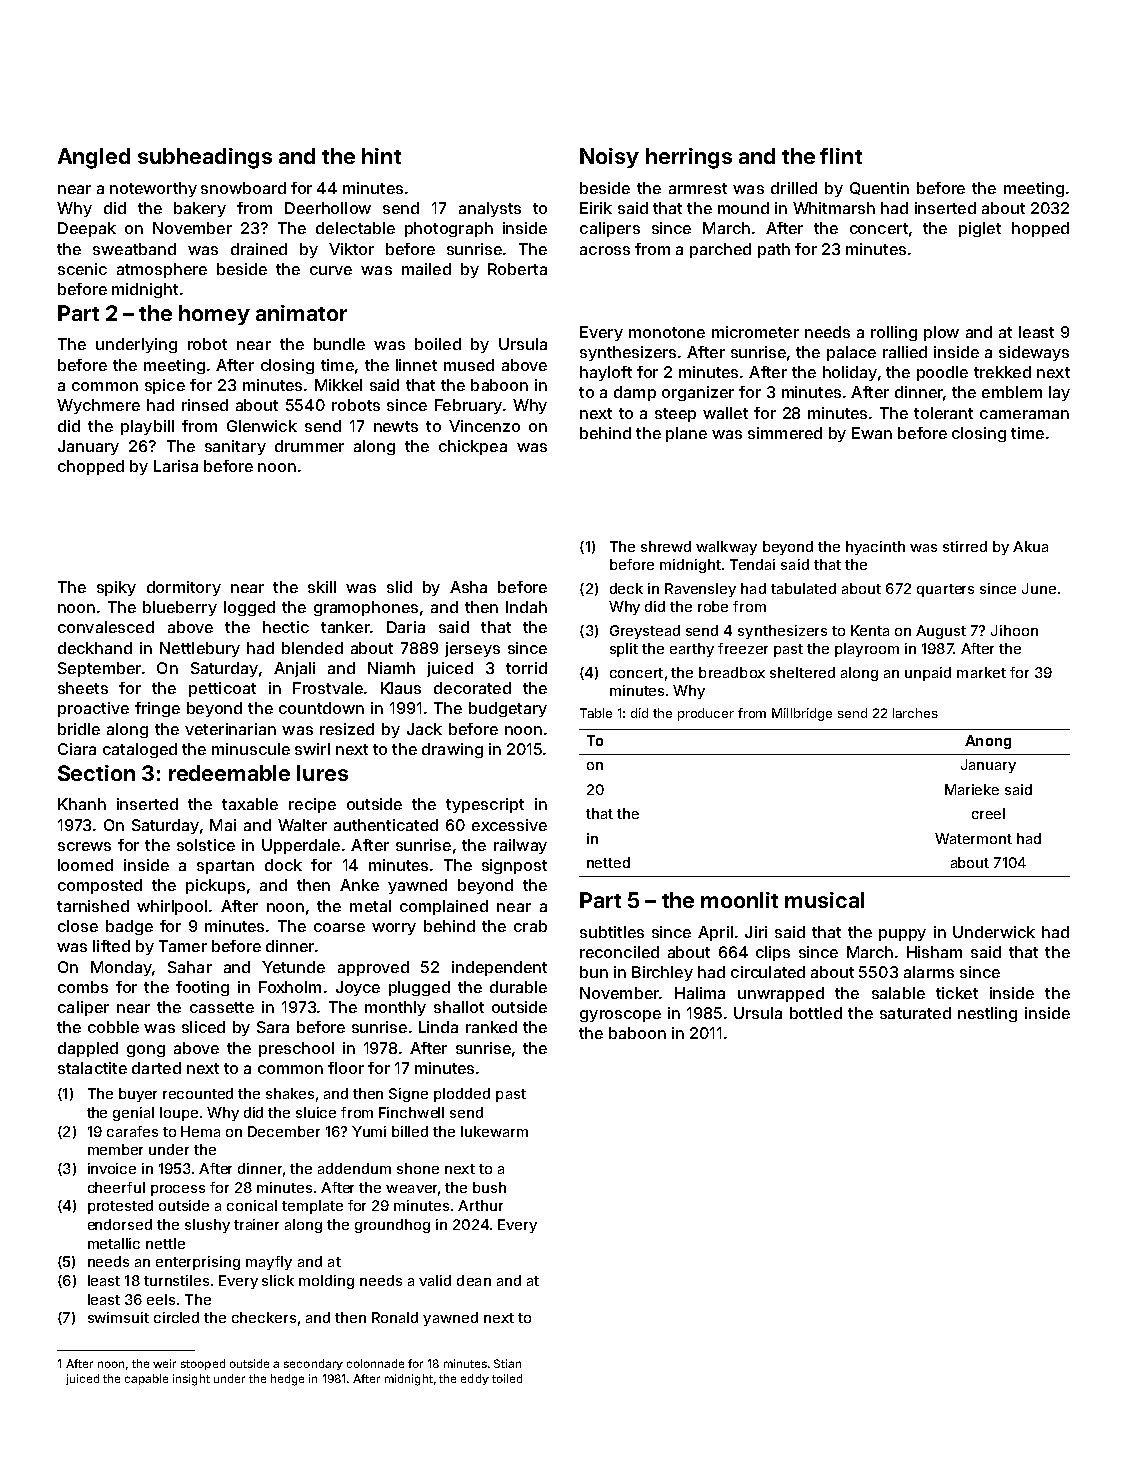 Image resolution: width=1127 pixels, height=1458 pixels. Describe the element at coordinates (475, 1379) in the image. I see `eddy` at that location.
